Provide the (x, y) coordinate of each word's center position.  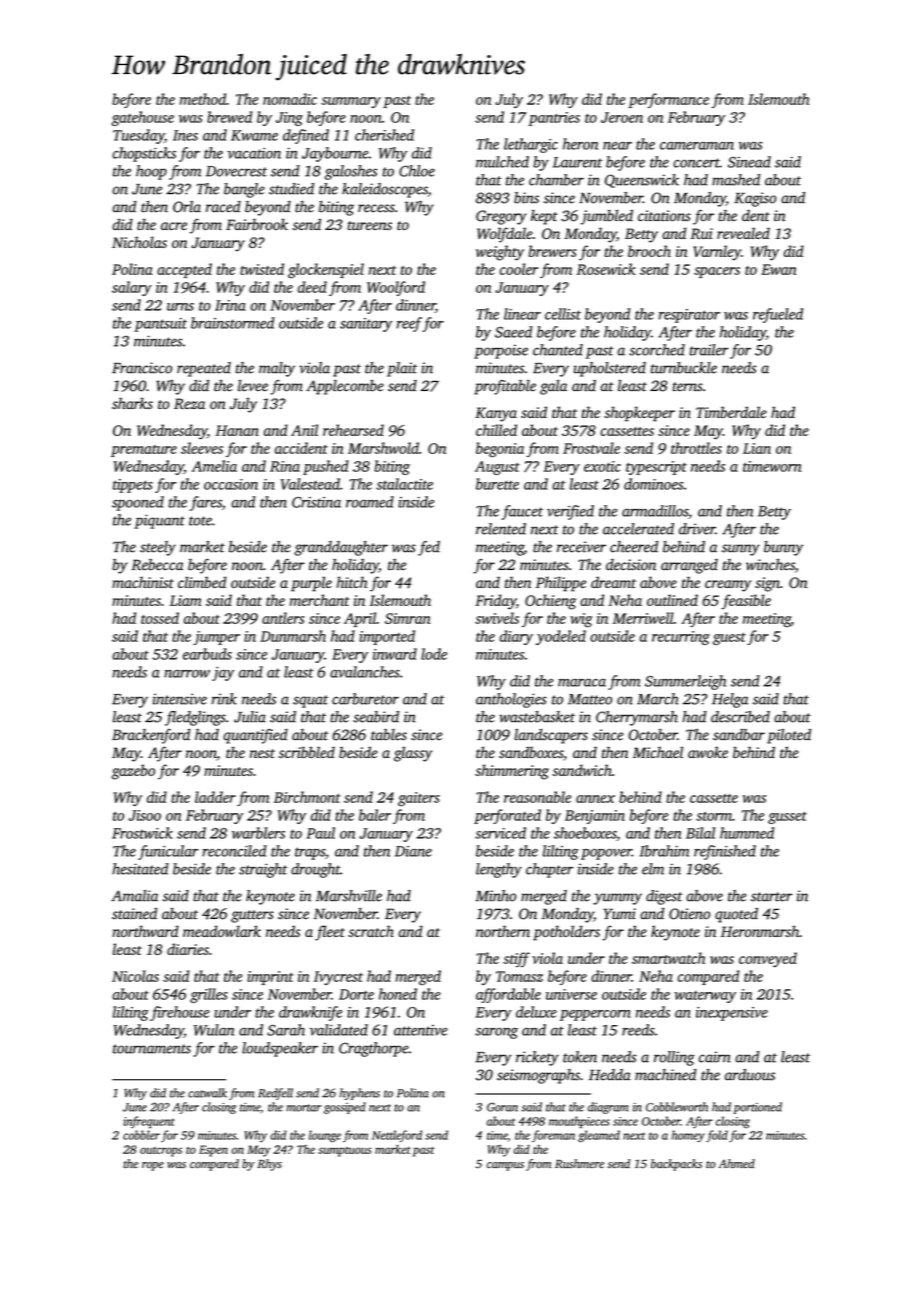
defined (306, 136)
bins (526, 198)
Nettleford (397, 1136)
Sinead (749, 162)
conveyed (768, 960)
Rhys (269, 1165)
